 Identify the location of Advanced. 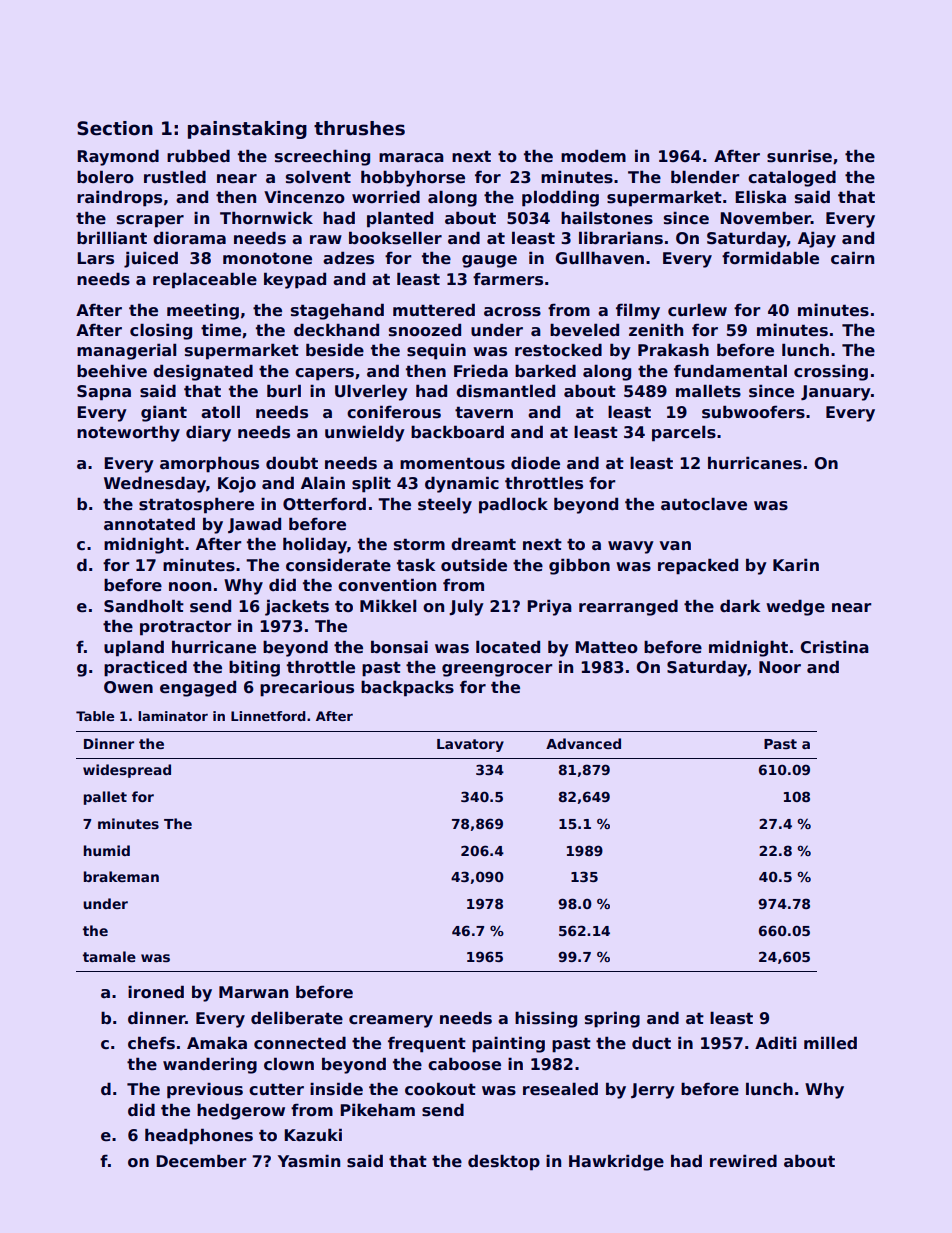
(583, 743).
